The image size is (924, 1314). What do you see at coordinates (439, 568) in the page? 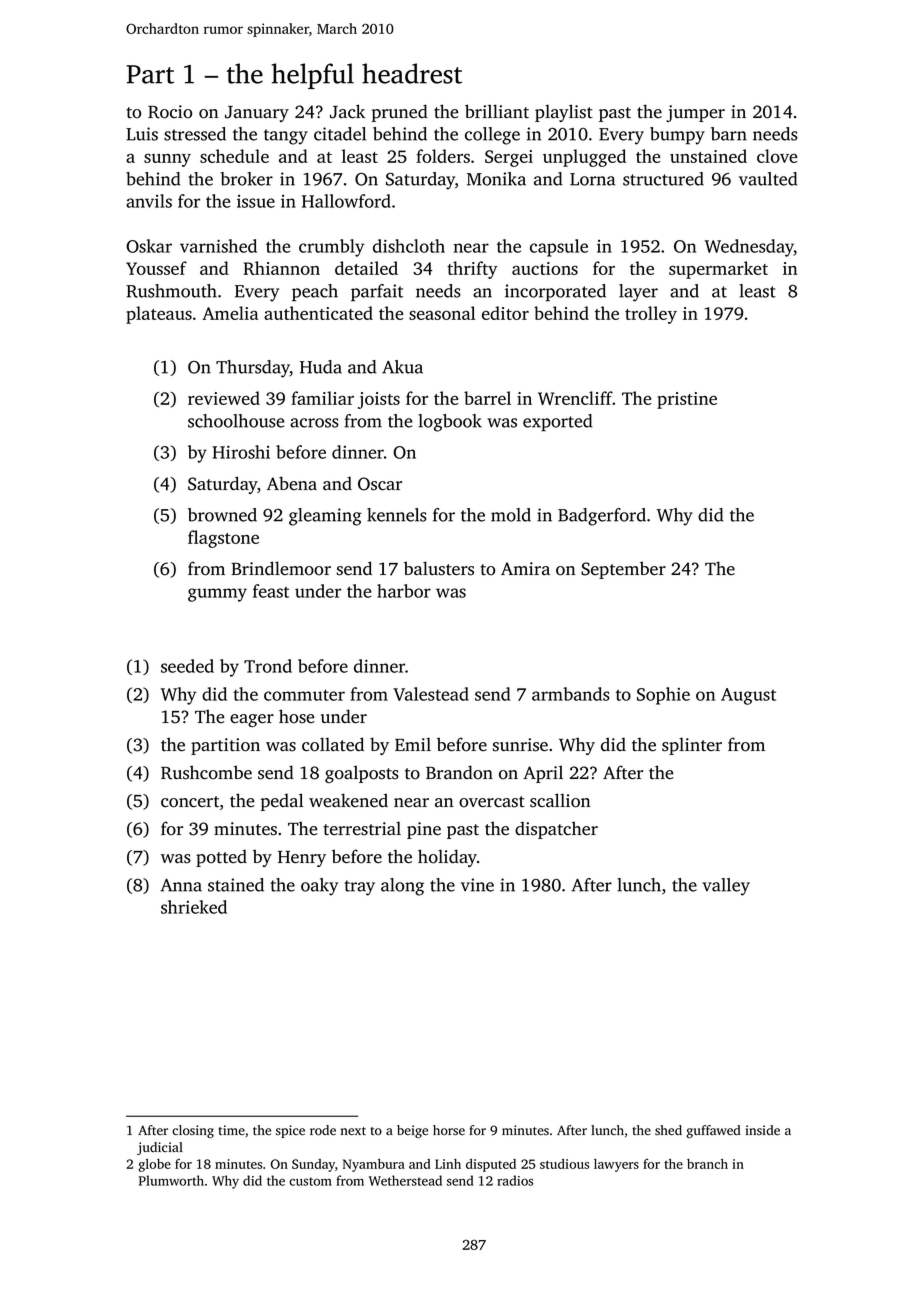
I see `balusters` at bounding box center [439, 568].
